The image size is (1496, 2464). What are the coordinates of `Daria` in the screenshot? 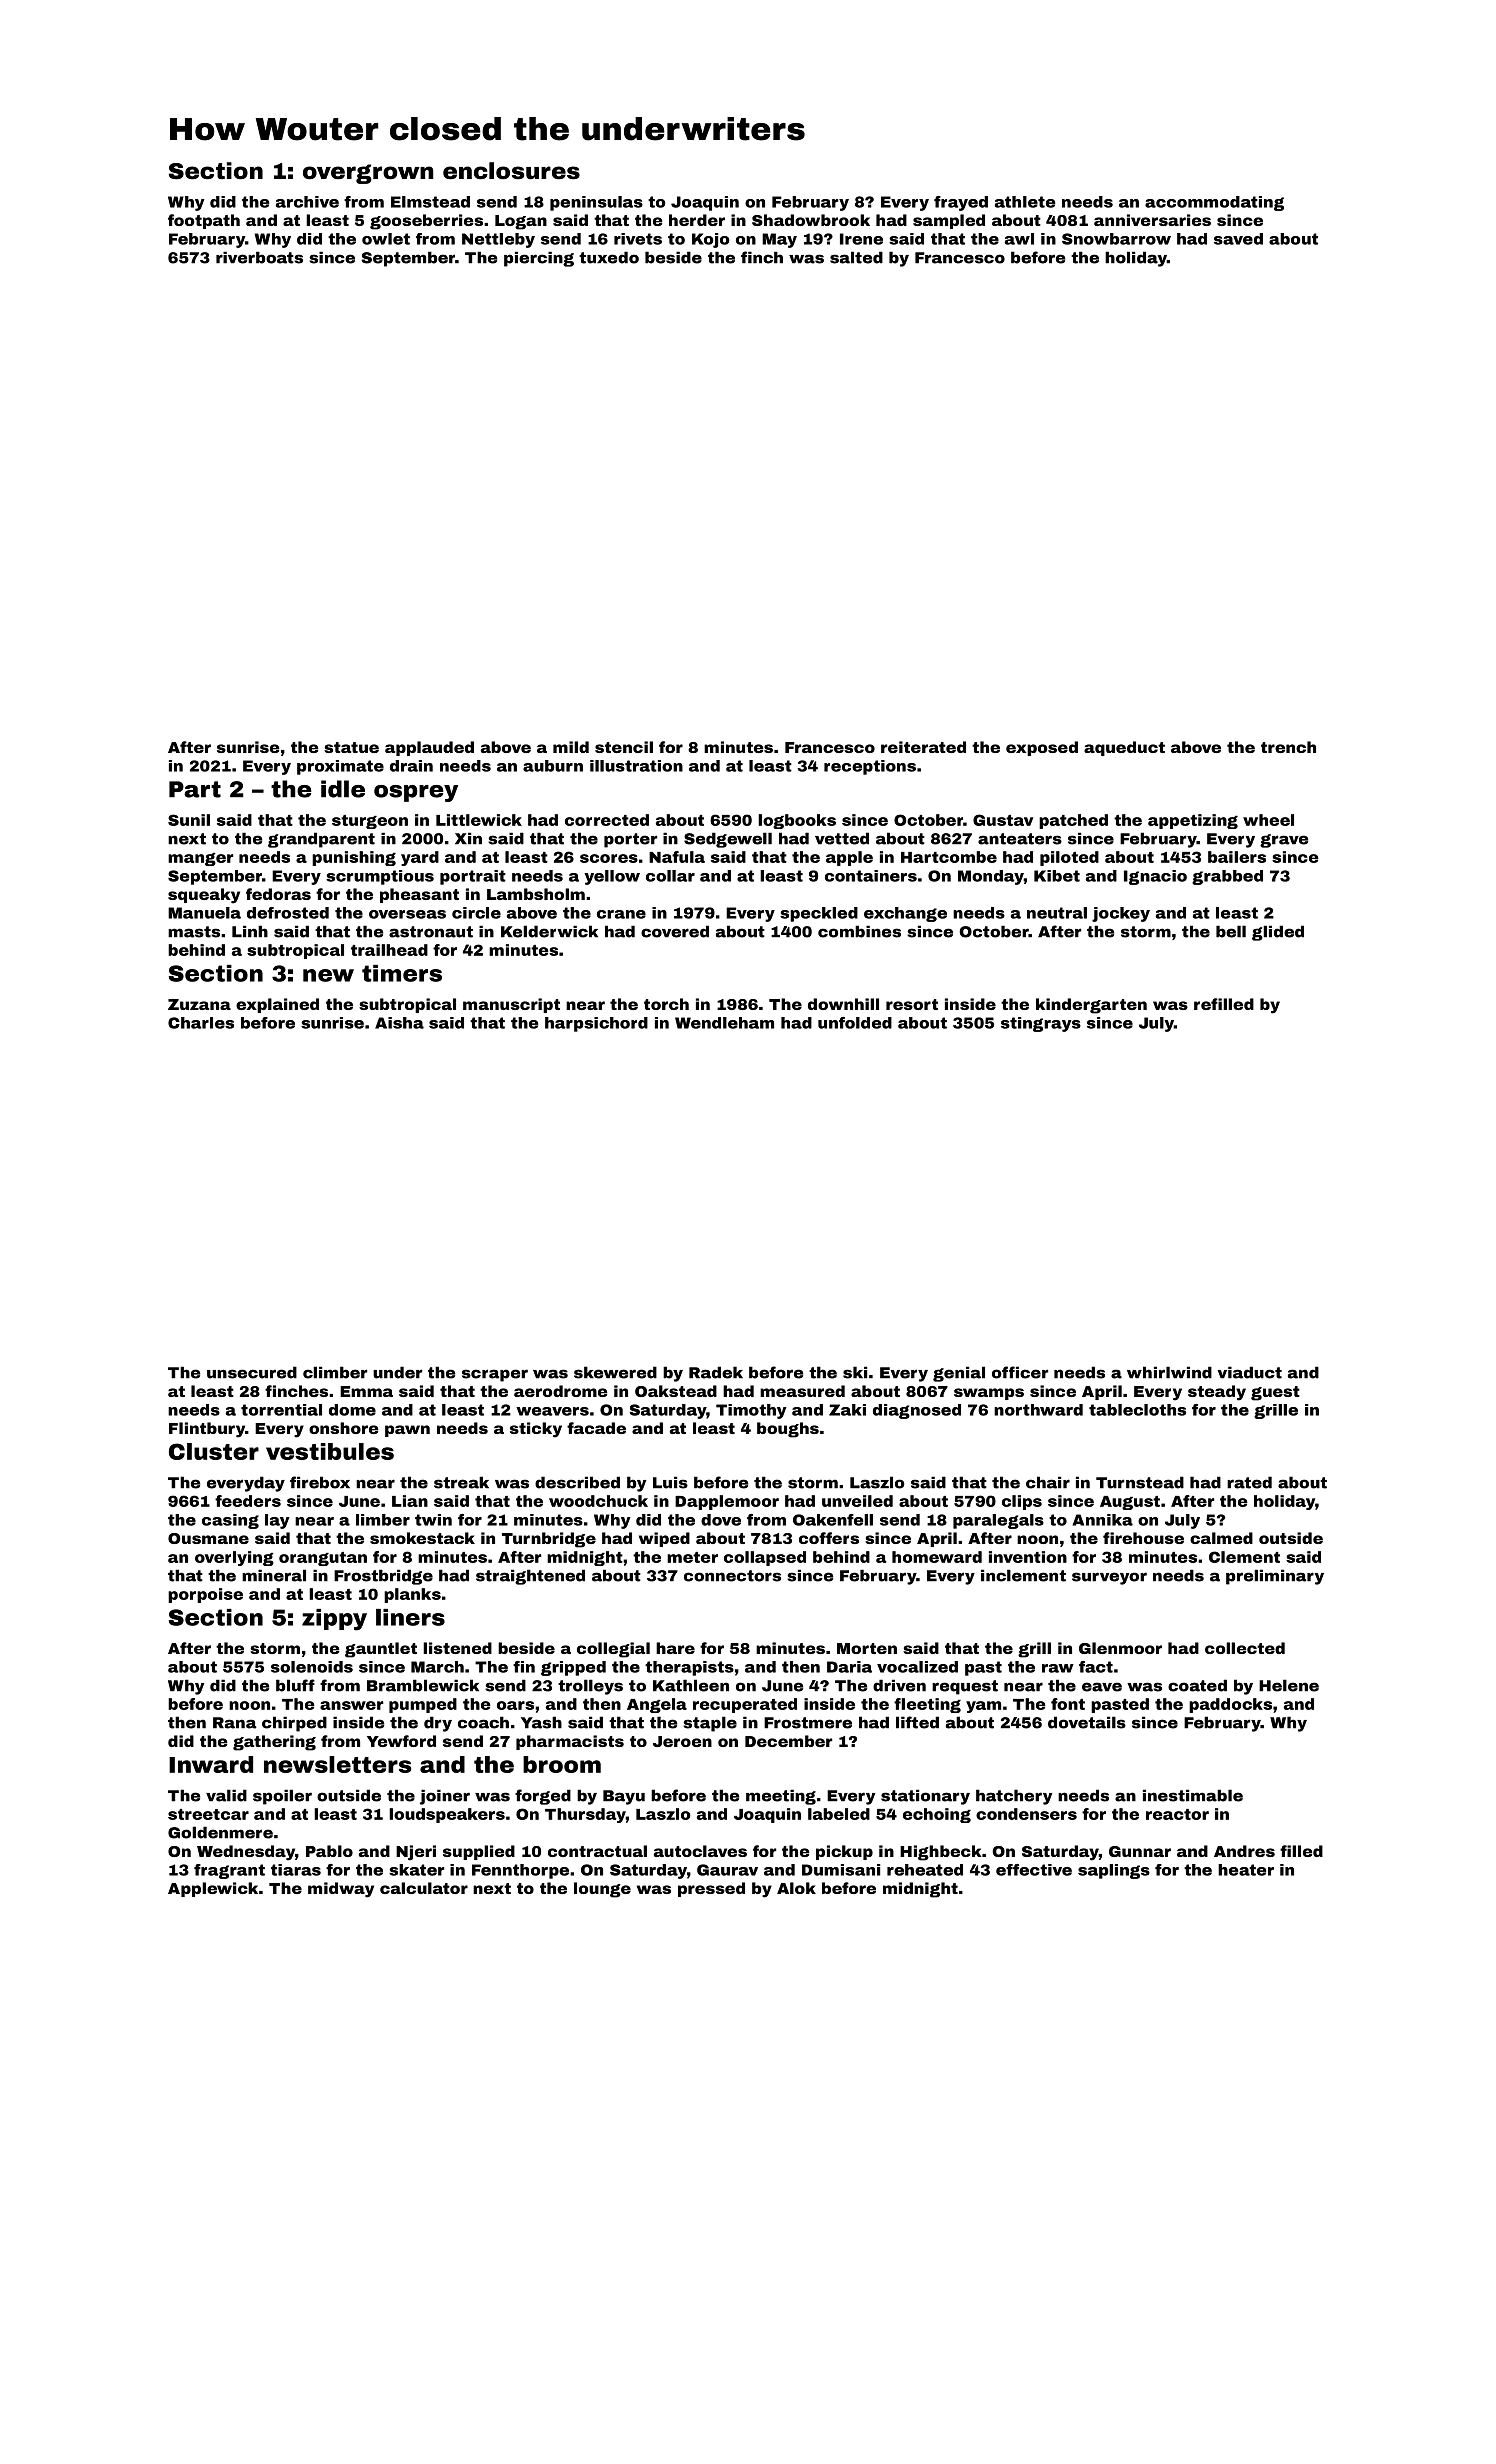 It's located at (849, 1667).
